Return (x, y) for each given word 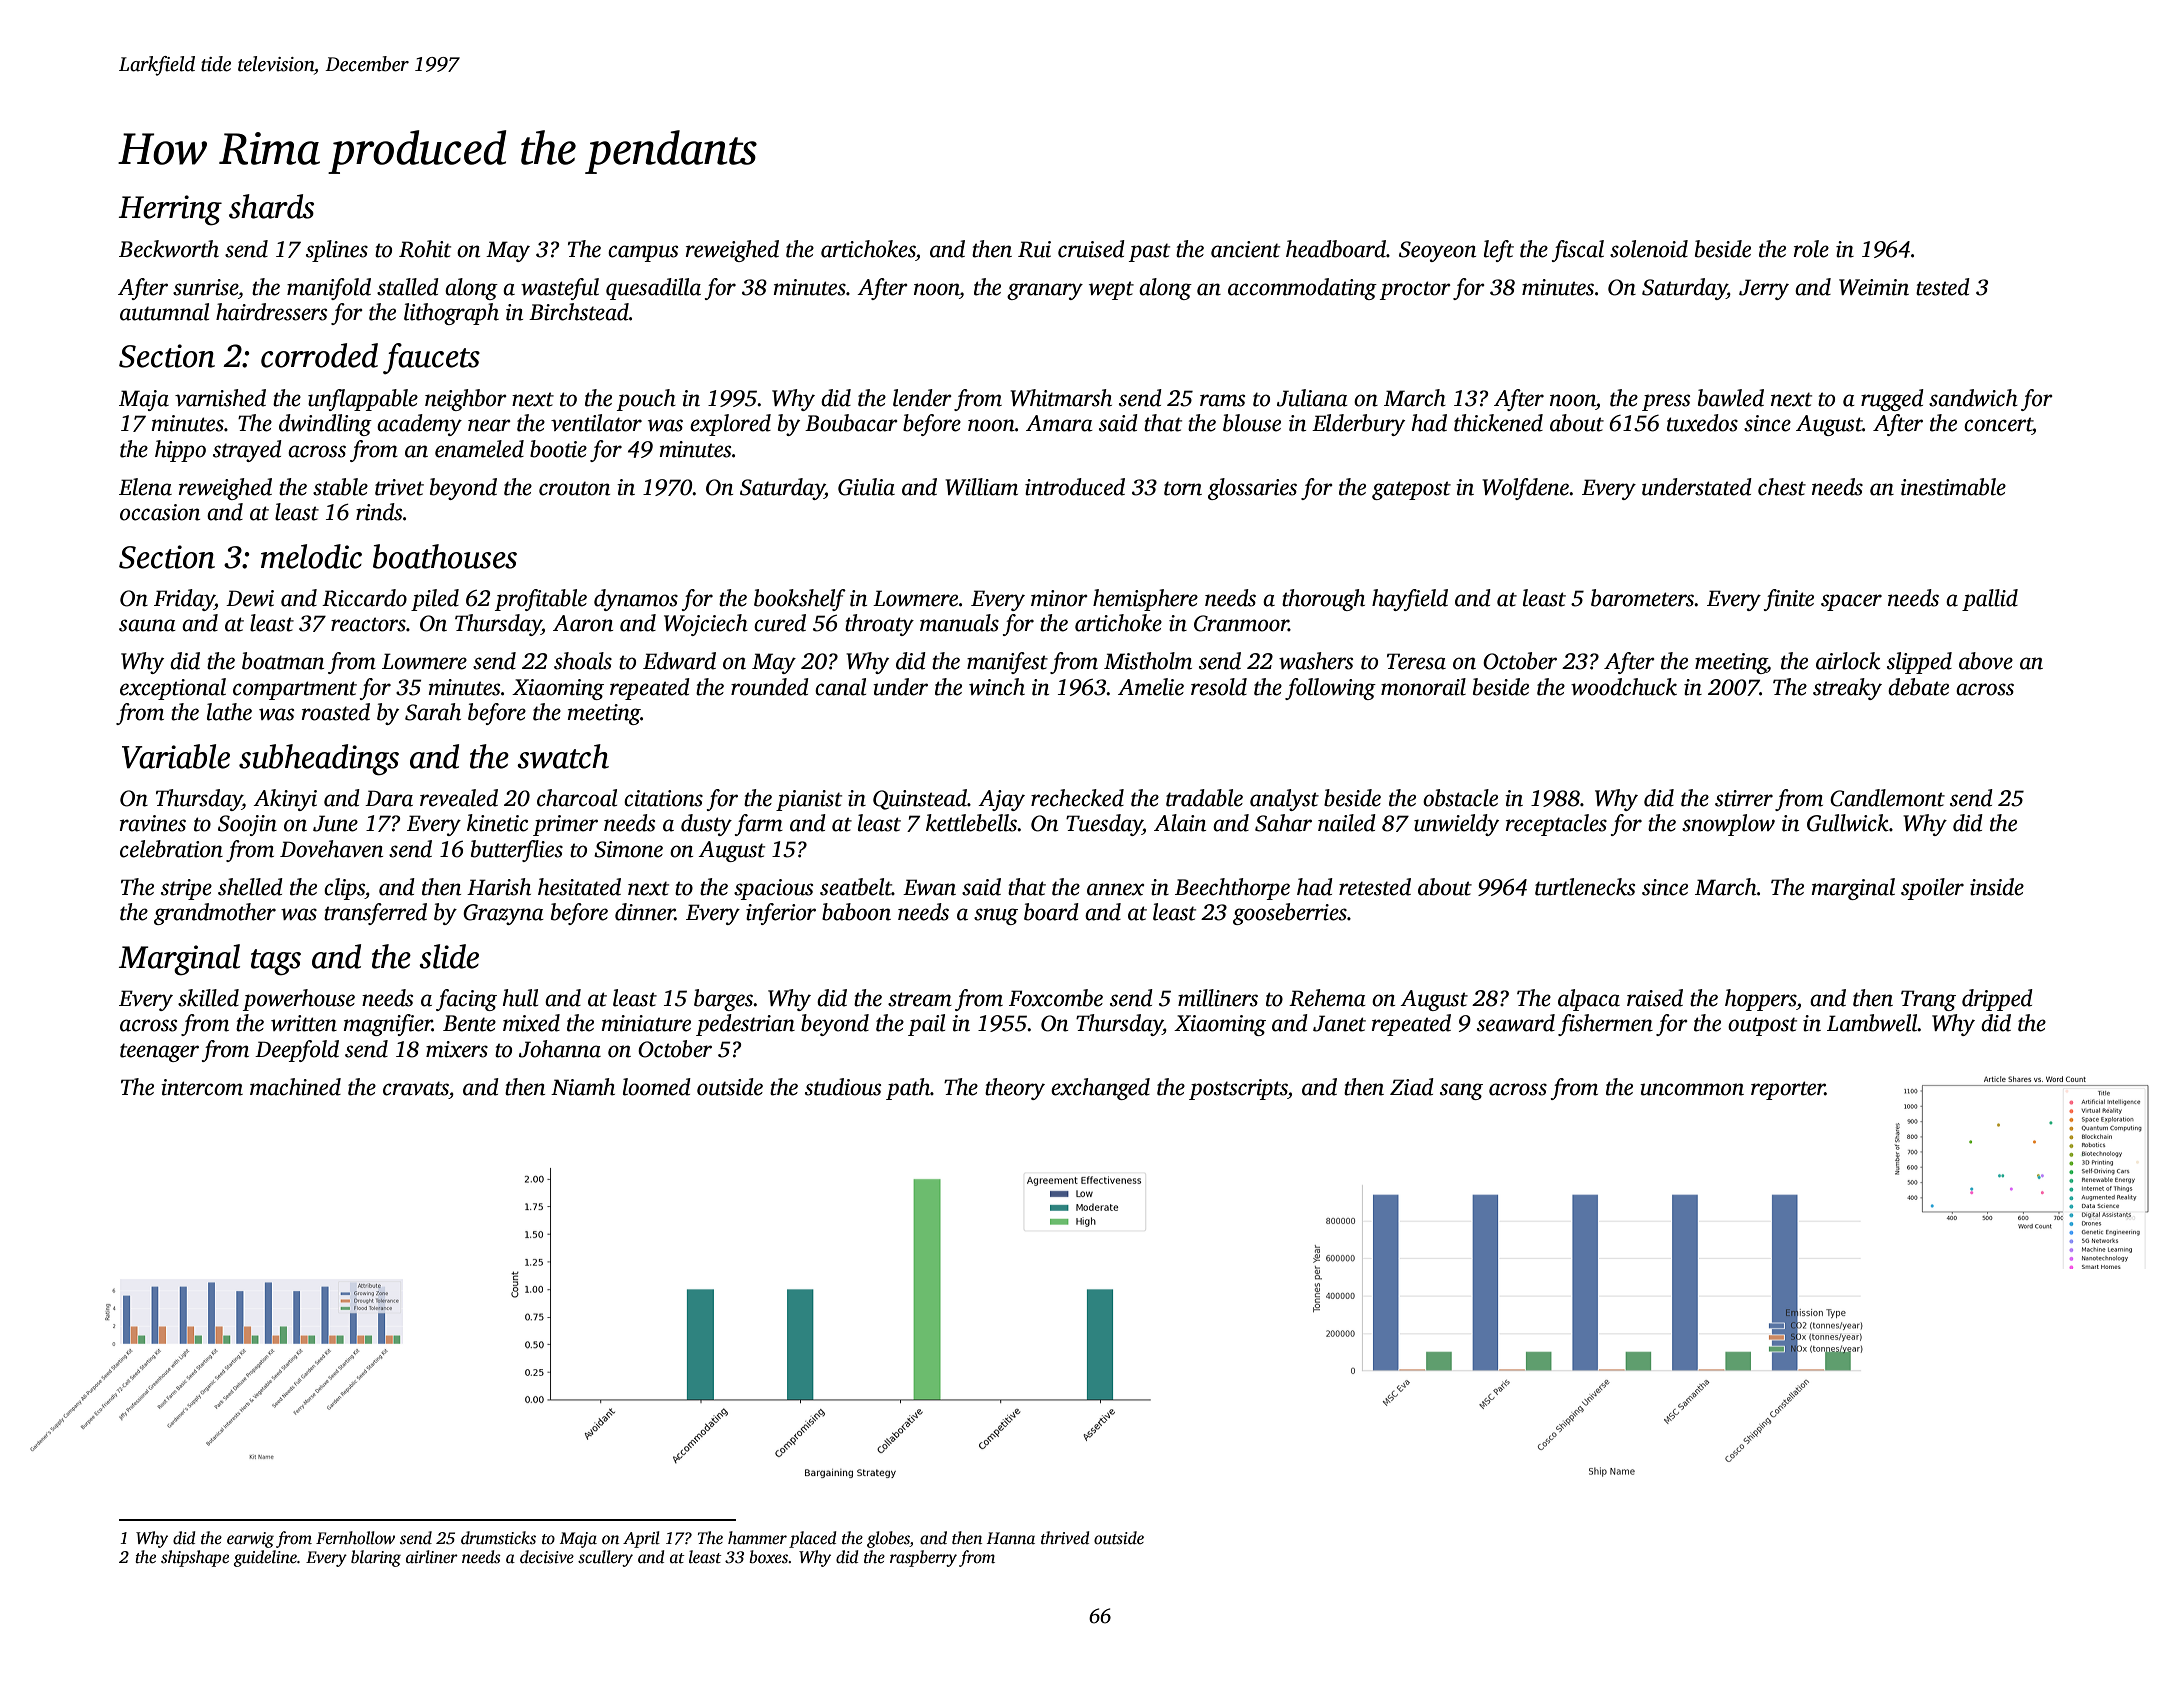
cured (780, 623)
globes (888, 1539)
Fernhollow (355, 1538)
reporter (1788, 1090)
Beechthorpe (1232, 889)
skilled (208, 998)
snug (996, 916)
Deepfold (297, 1051)
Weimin (1874, 287)
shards (271, 206)
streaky (1847, 689)
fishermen (1605, 1025)
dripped (1997, 1000)
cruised (1091, 249)
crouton (574, 488)
